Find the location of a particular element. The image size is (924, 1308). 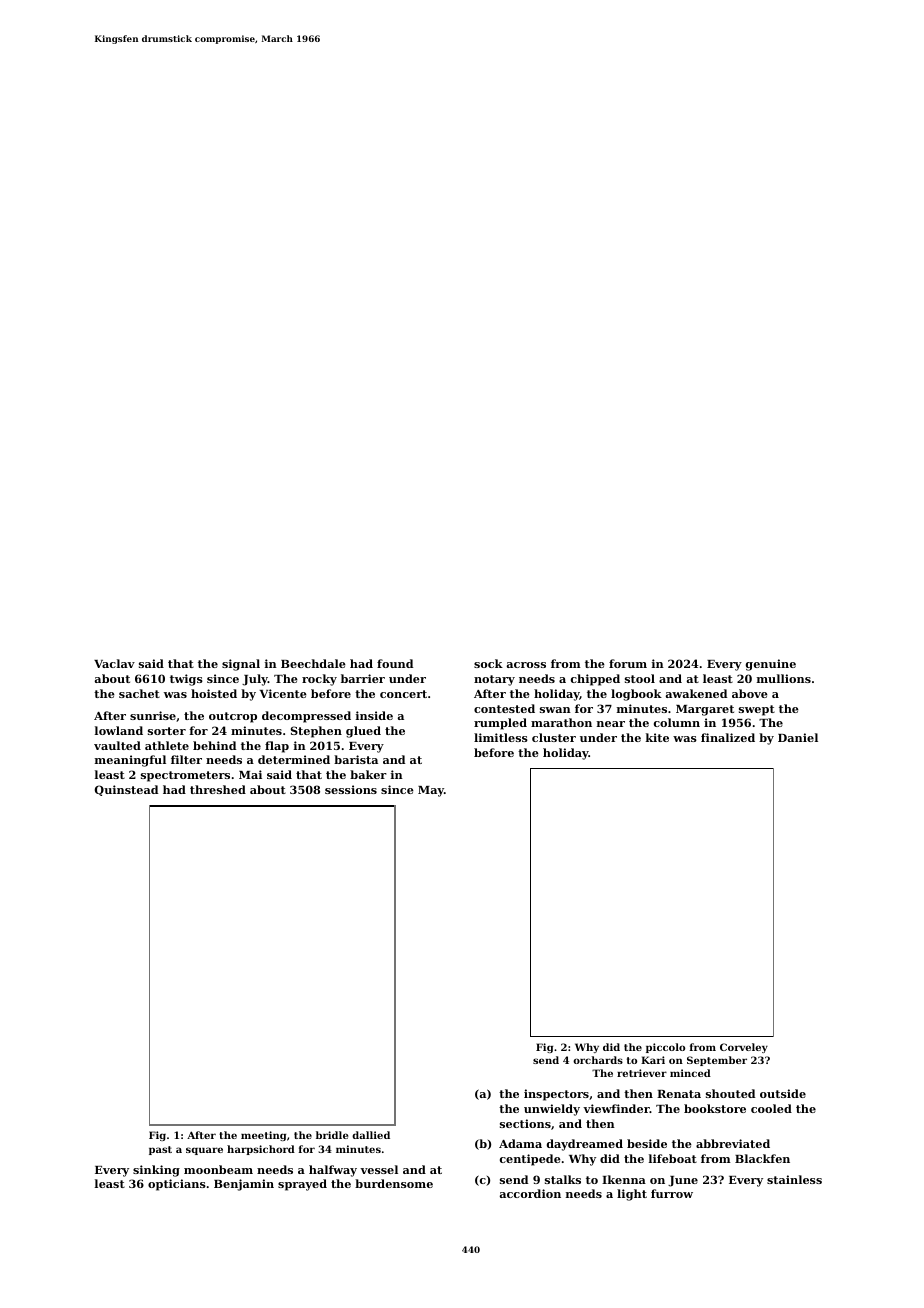

May is located at coordinates (431, 791).
